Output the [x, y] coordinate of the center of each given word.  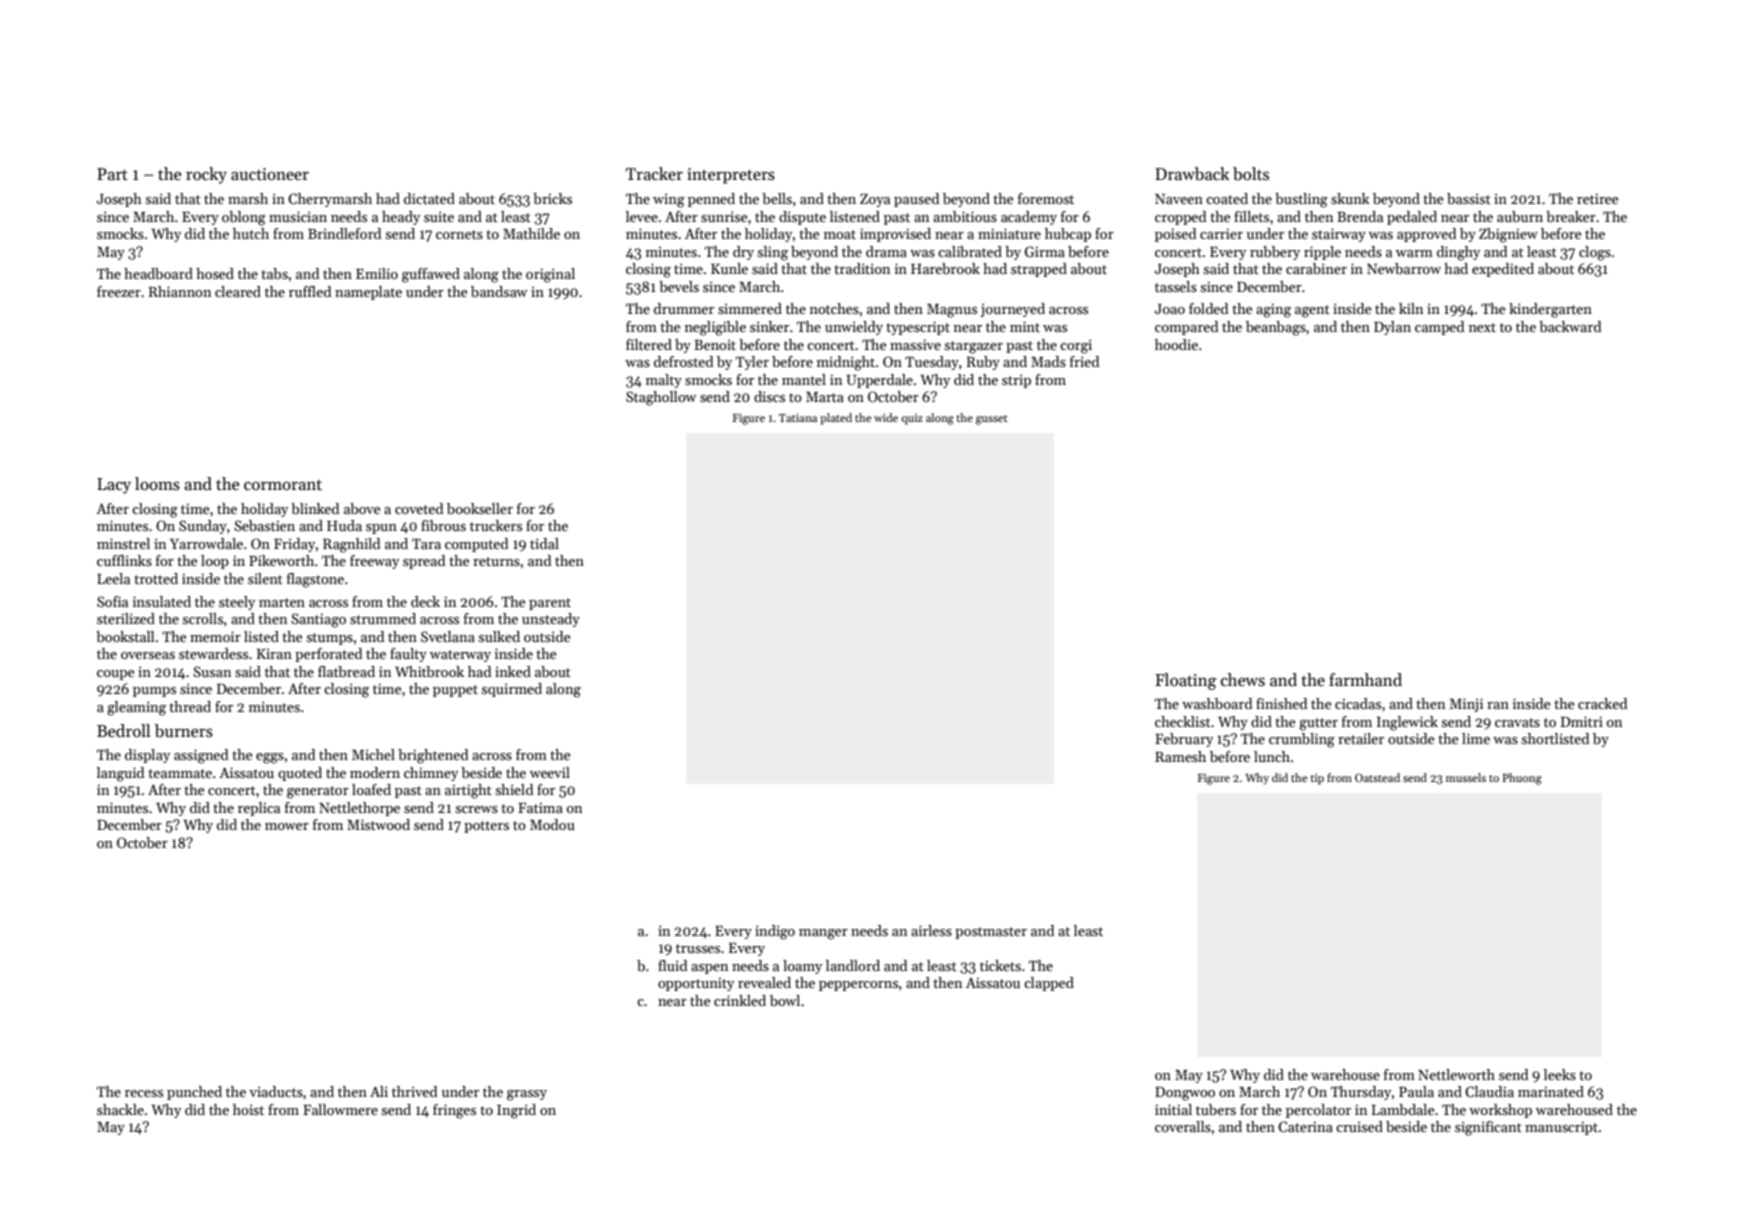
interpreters [731, 176]
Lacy [114, 486]
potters [486, 827]
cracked [1602, 703]
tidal [544, 543]
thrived [414, 1091]
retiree [1597, 198]
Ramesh [1180, 756]
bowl [785, 1000]
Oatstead [1377, 777]
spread [424, 562]
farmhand [1365, 680]
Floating [1185, 681]
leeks [1560, 1074]
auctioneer [270, 174]
